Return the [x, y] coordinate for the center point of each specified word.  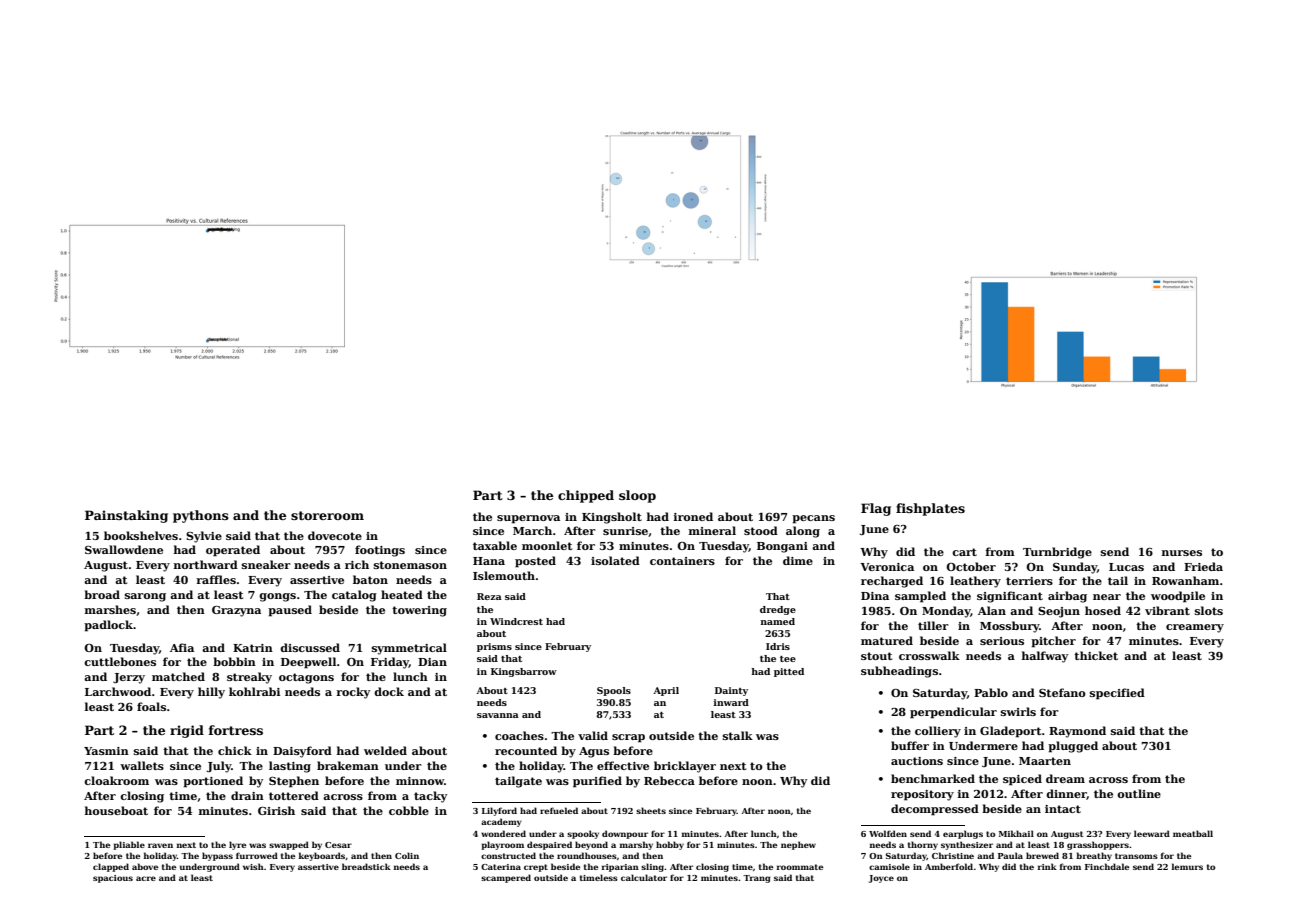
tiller [933, 625]
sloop [637, 496]
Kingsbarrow [524, 672]
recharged [892, 582]
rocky [353, 693]
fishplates [930, 509]
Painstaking [126, 516]
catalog [354, 596]
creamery [1195, 628]
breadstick [366, 866]
